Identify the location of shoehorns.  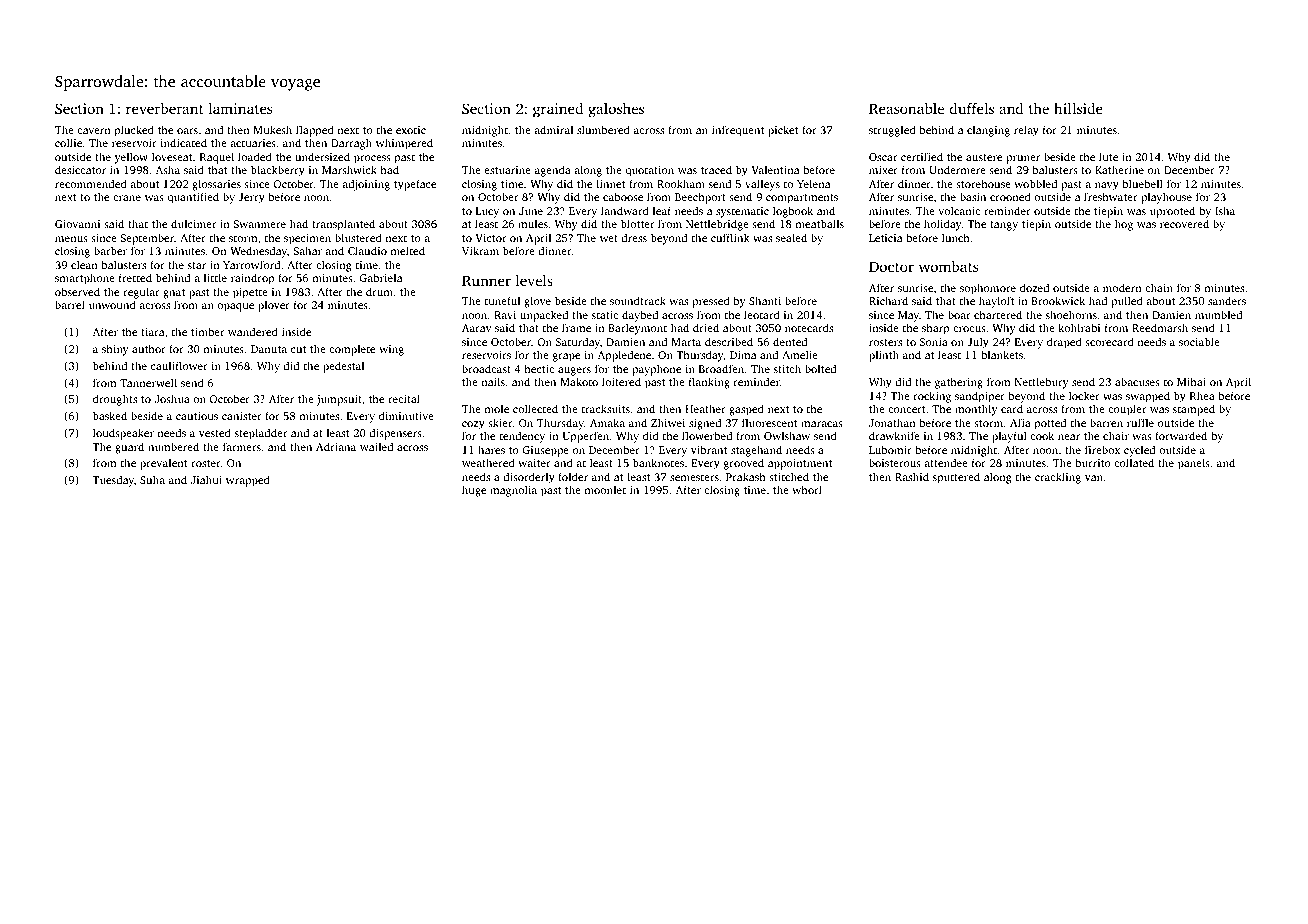
(1071, 314).
